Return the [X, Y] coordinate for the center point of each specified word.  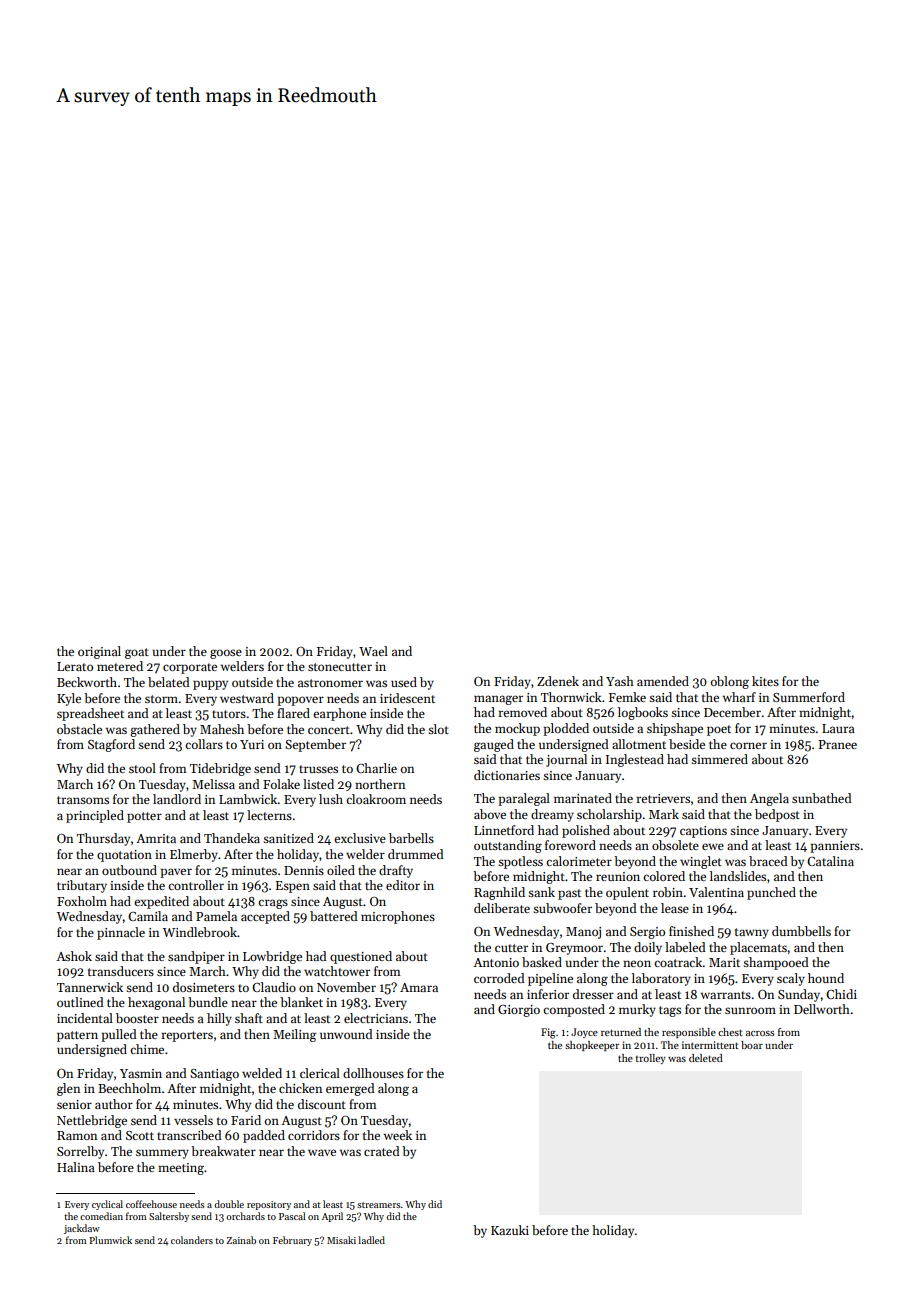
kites [765, 681]
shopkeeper [592, 1046]
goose [226, 654]
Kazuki [510, 1230]
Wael [373, 651]
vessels [193, 1120]
